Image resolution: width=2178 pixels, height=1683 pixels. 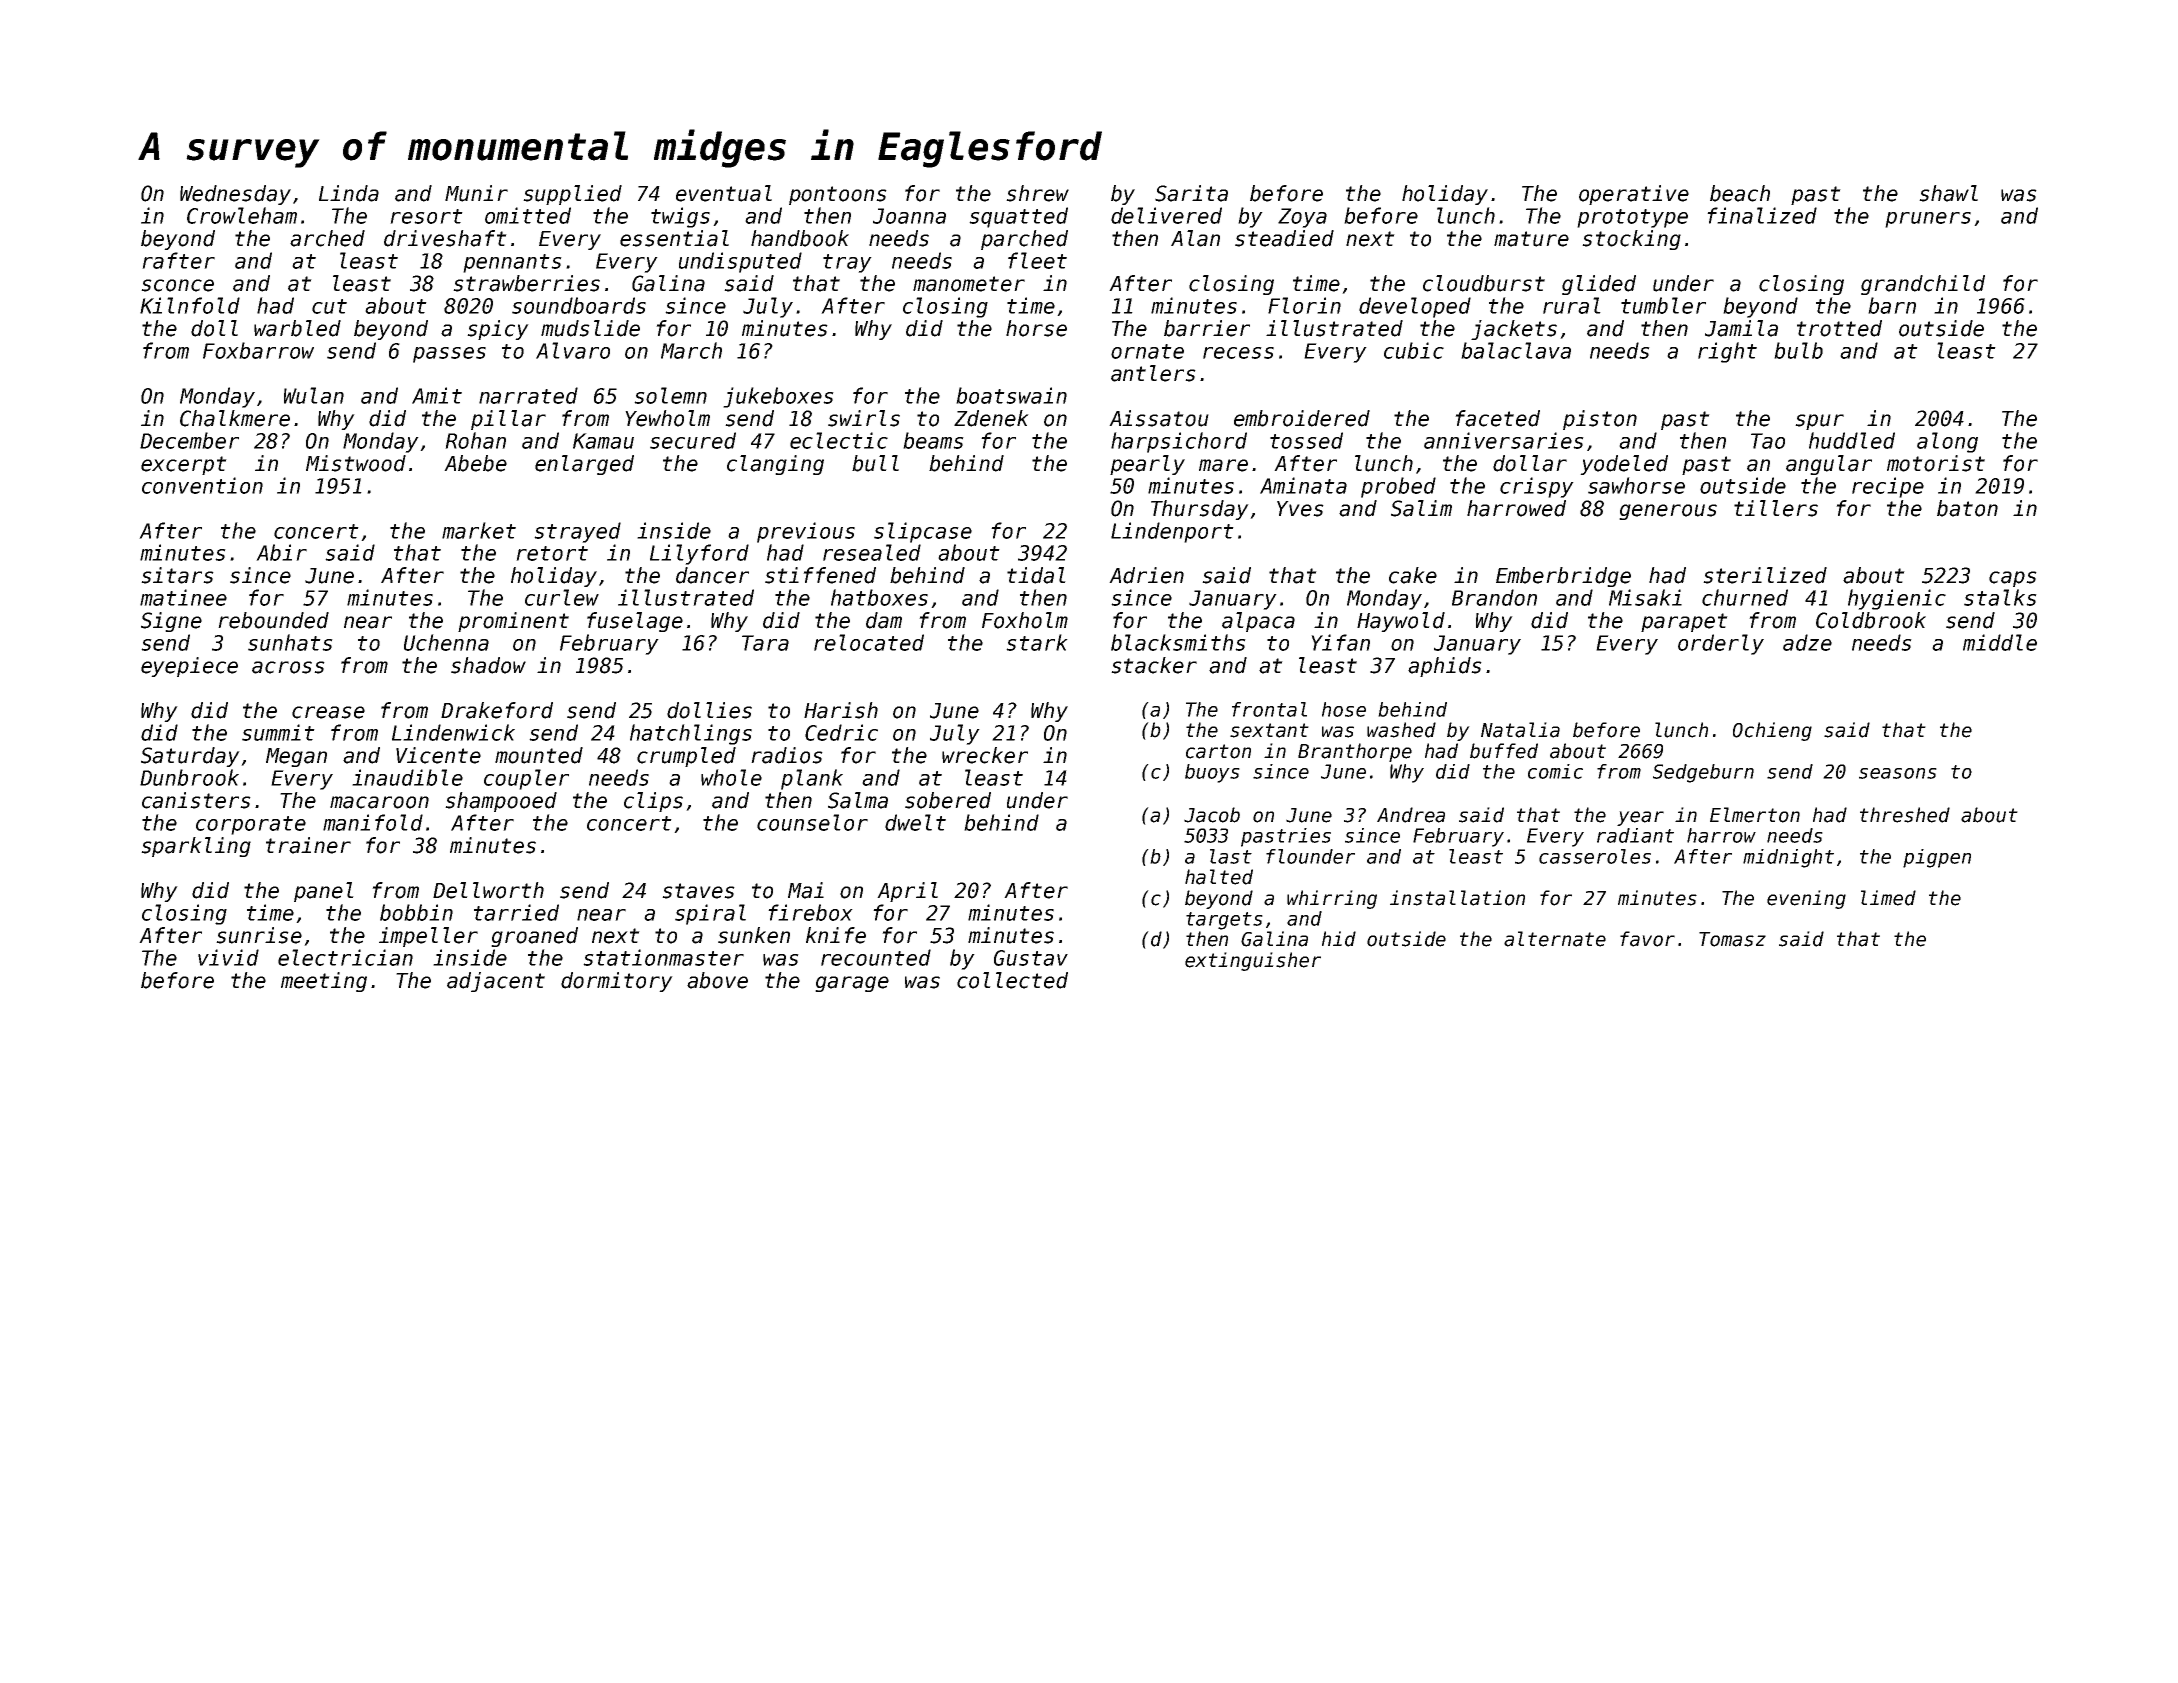 What do you see at coordinates (1563, 577) in the screenshot?
I see `Emberbridge` at bounding box center [1563, 577].
